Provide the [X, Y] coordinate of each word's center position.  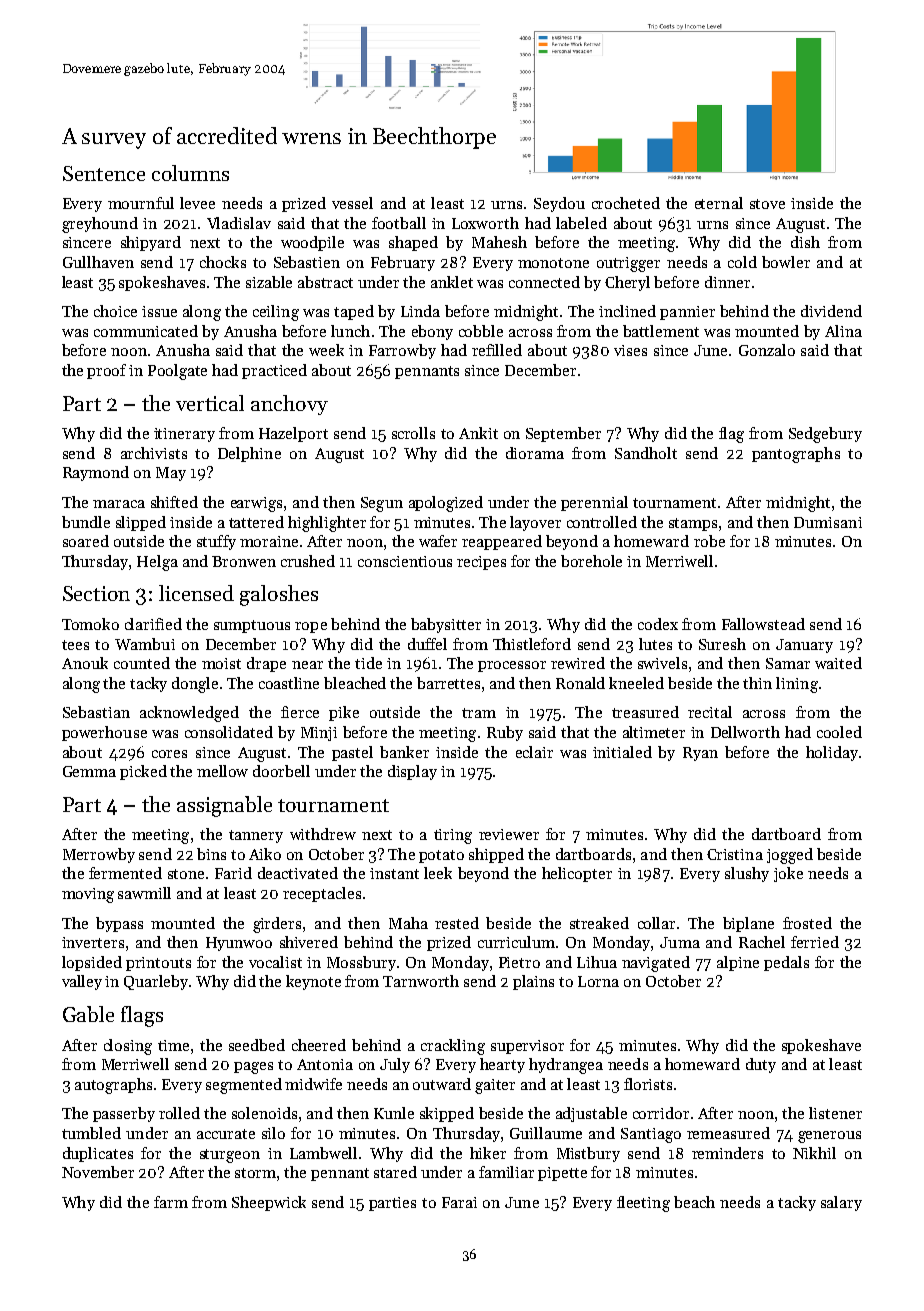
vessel [352, 203]
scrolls [413, 433]
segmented [244, 1086]
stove [767, 204]
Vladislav [239, 223]
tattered [256, 522]
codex [658, 624]
